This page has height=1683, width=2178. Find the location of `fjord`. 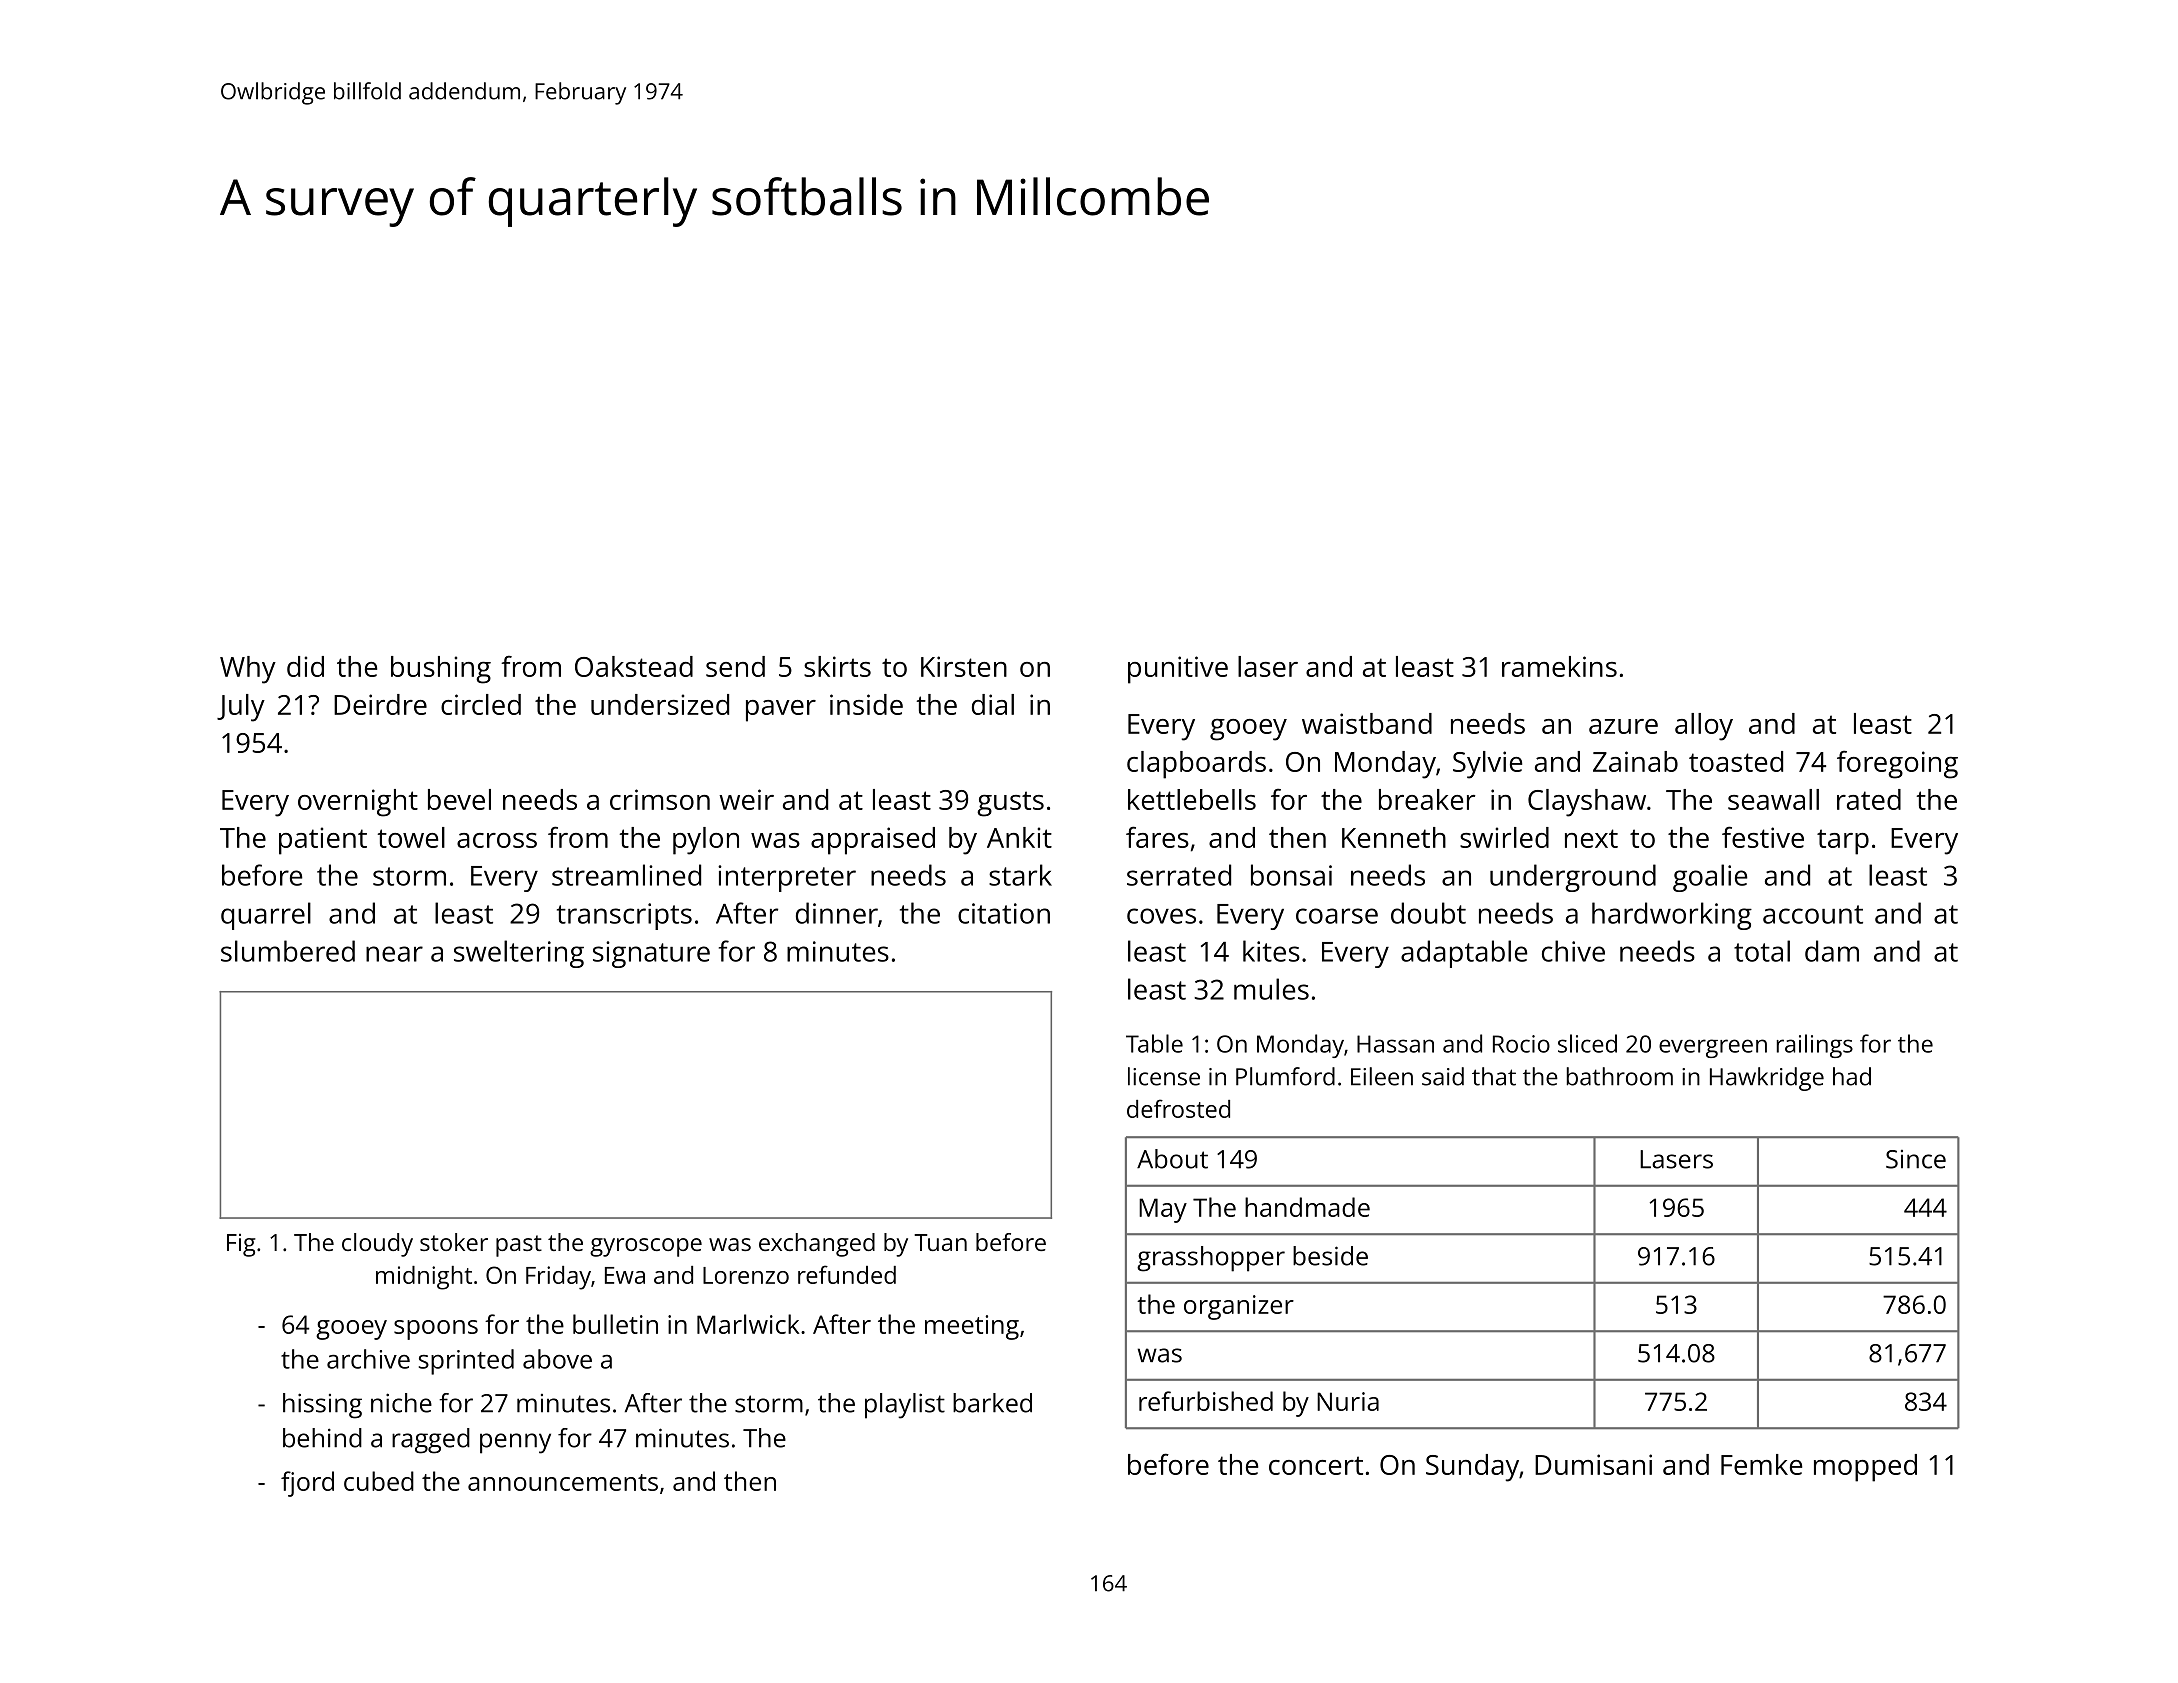

fjord is located at coordinates (307, 1484).
